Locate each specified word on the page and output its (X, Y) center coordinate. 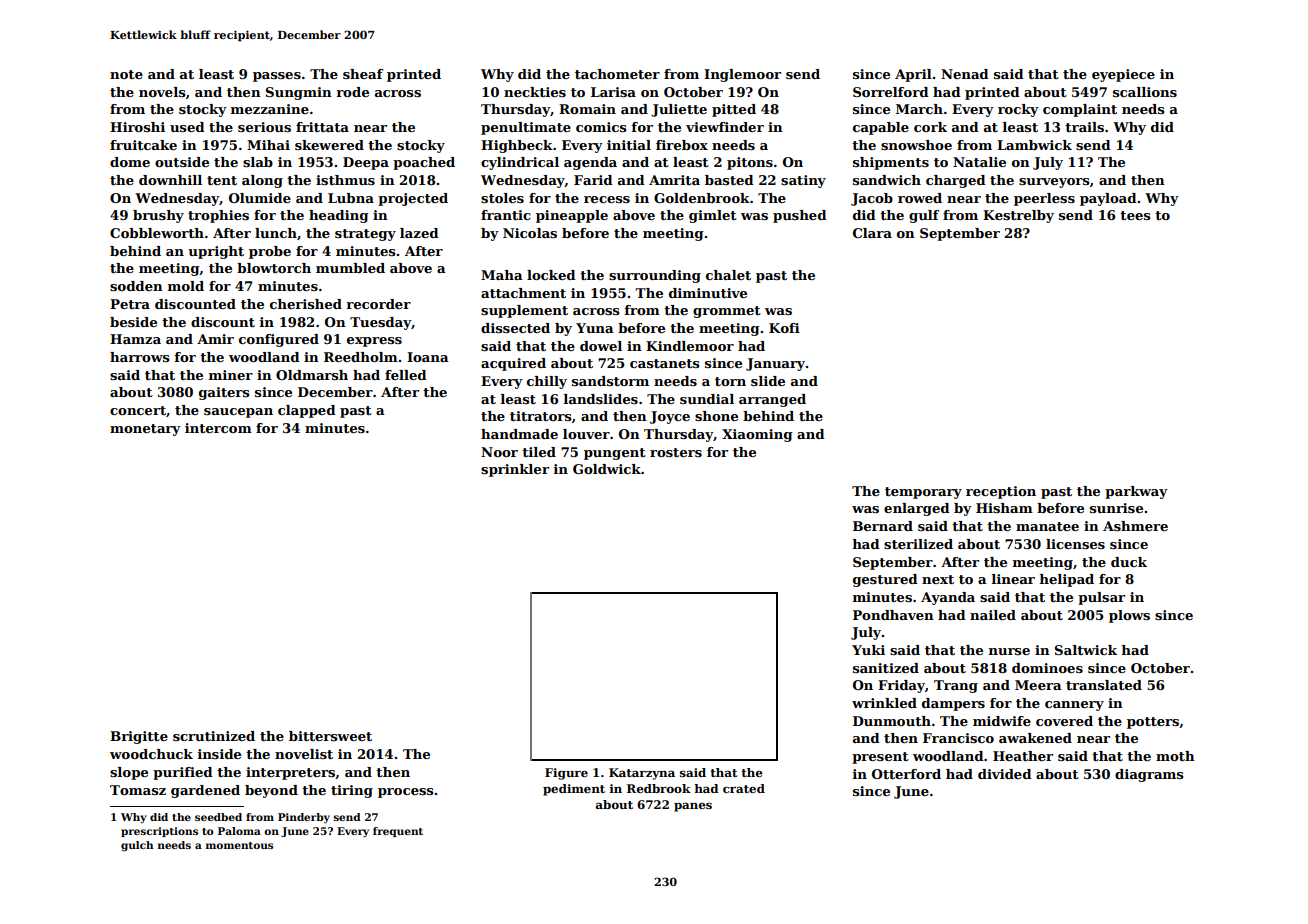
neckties (535, 92)
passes (277, 77)
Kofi (784, 328)
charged (956, 181)
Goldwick (607, 469)
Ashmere (1135, 526)
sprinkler (515, 470)
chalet (728, 275)
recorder (378, 304)
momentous (239, 845)
